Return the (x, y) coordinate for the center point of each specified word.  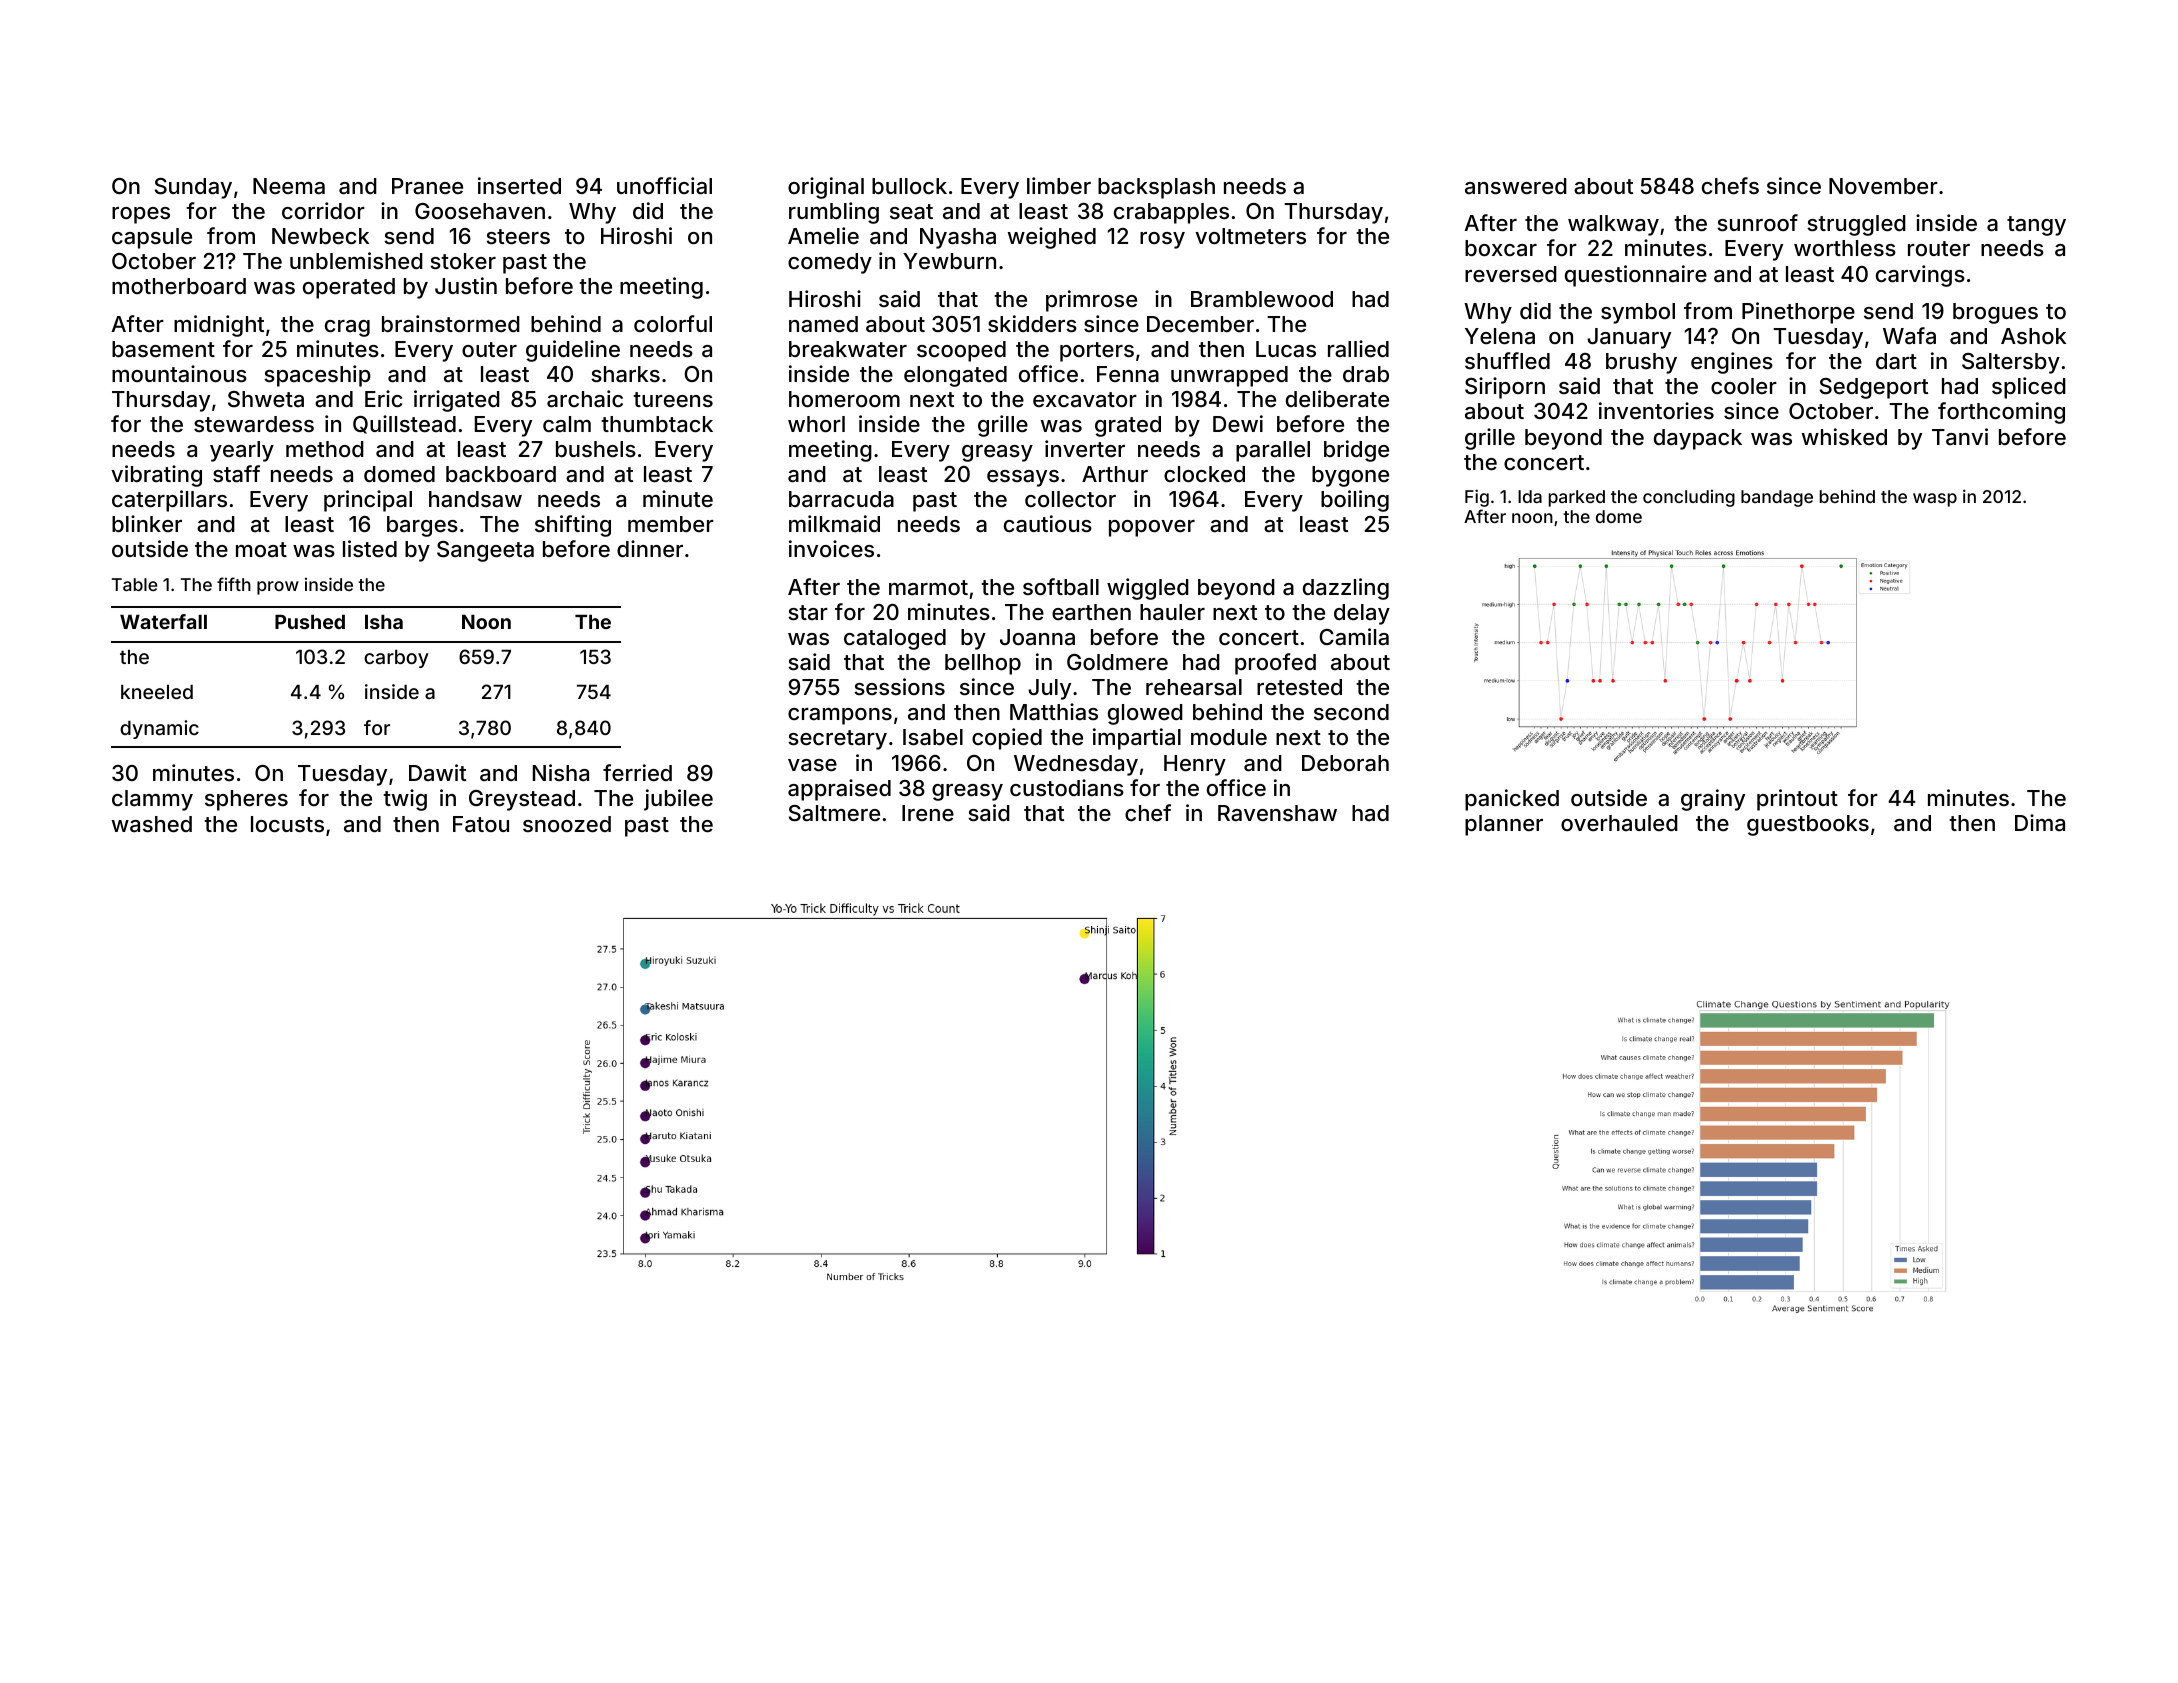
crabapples (1171, 213)
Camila (1354, 637)
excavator (1085, 399)
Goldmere (1117, 662)
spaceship (317, 376)
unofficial (664, 186)
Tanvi (1960, 437)
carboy (396, 659)
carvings (1920, 276)
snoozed (567, 824)
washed (152, 824)
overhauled (1619, 823)
